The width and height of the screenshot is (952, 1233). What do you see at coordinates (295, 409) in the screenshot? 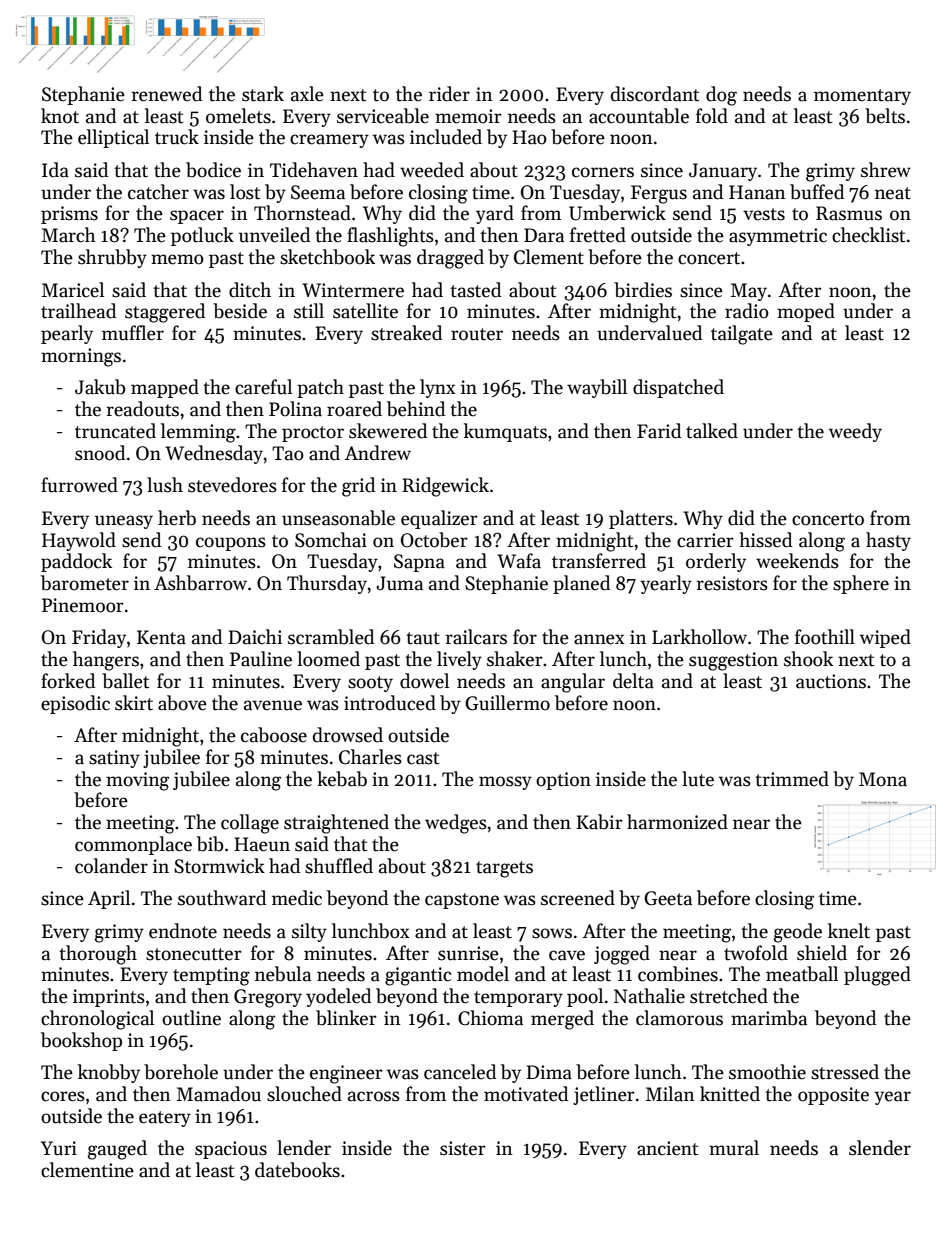
I see `Polina` at bounding box center [295, 409].
